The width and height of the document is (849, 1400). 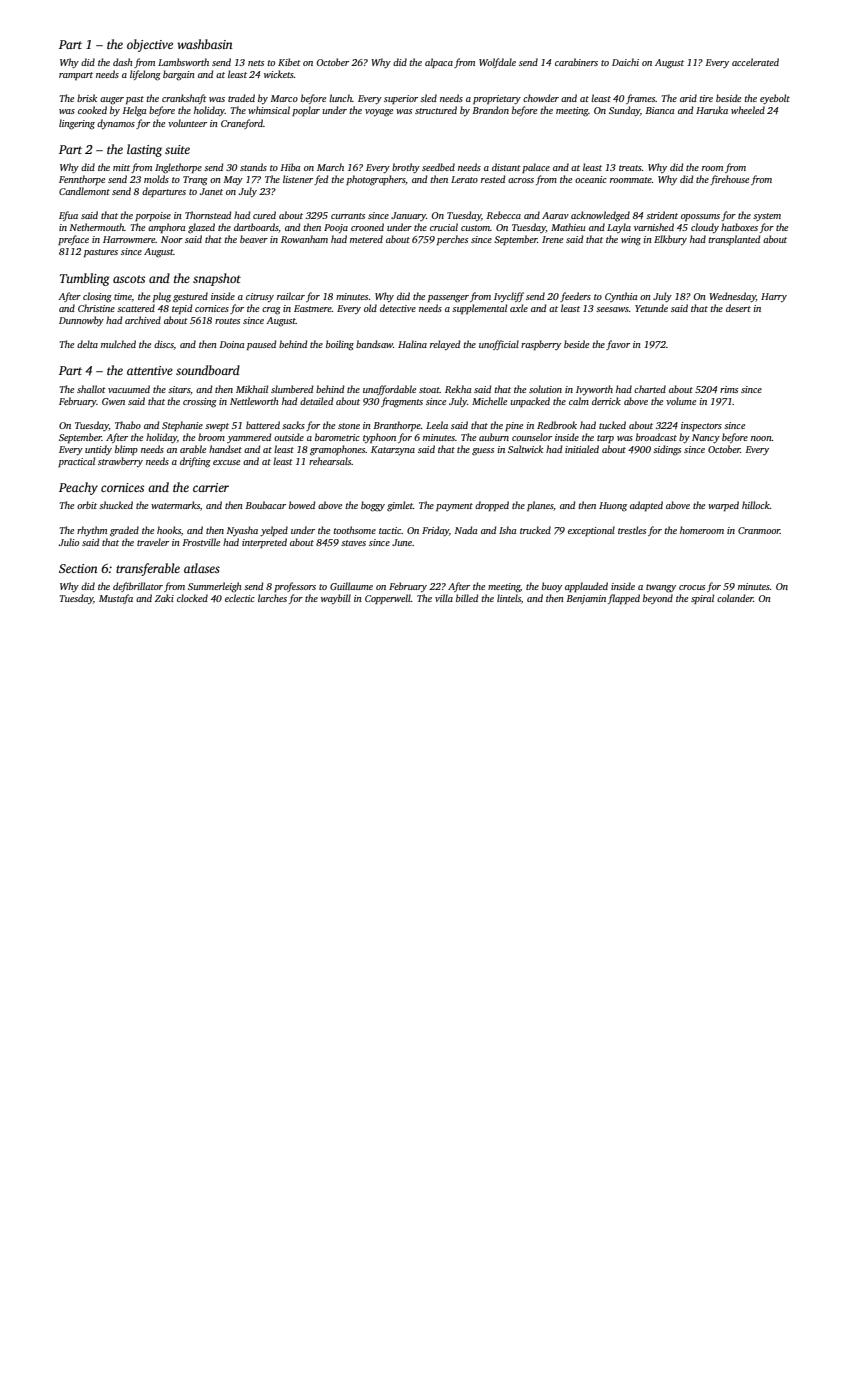 I want to click on snapshot, so click(x=217, y=279).
